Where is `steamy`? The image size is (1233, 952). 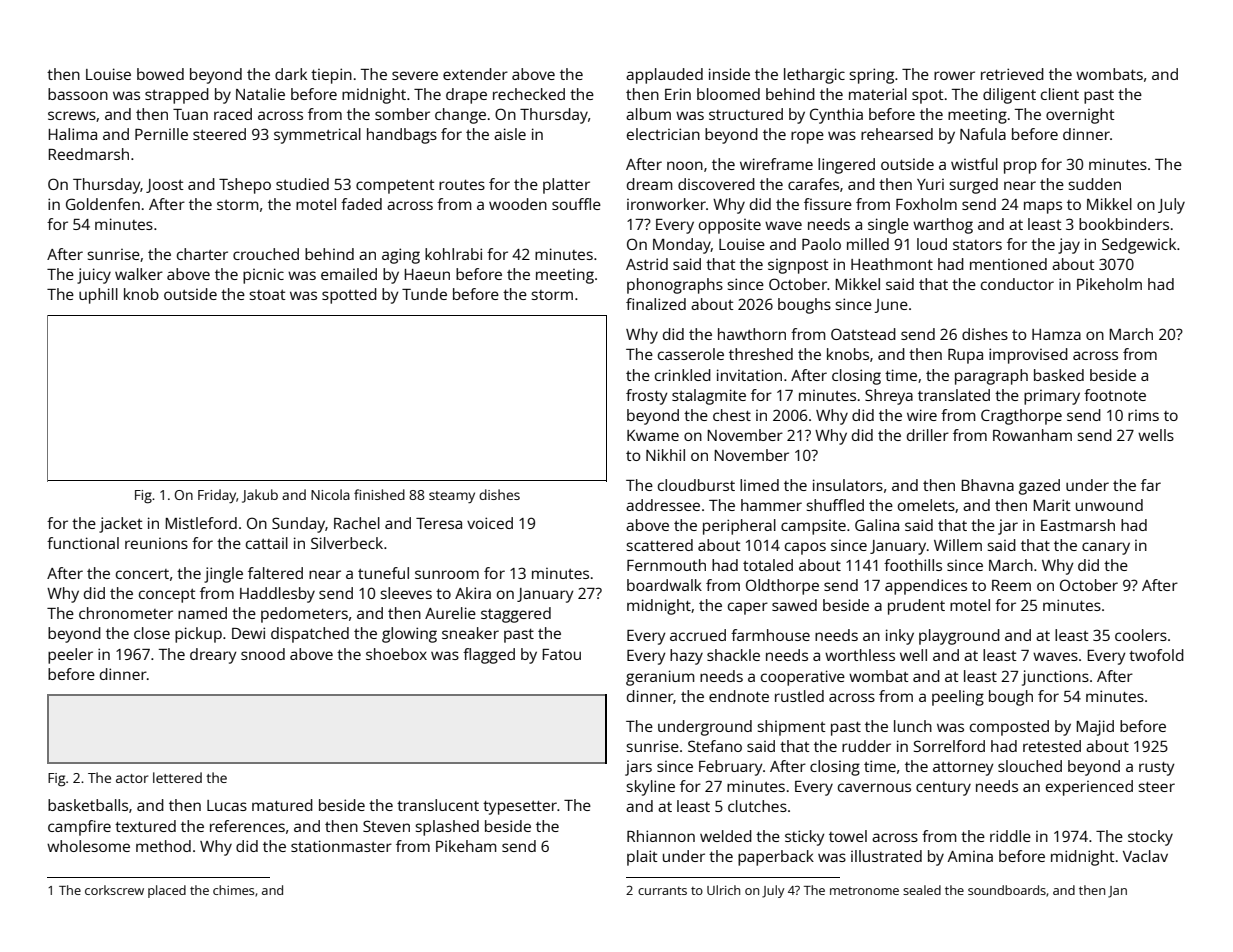
steamy is located at coordinates (452, 497).
